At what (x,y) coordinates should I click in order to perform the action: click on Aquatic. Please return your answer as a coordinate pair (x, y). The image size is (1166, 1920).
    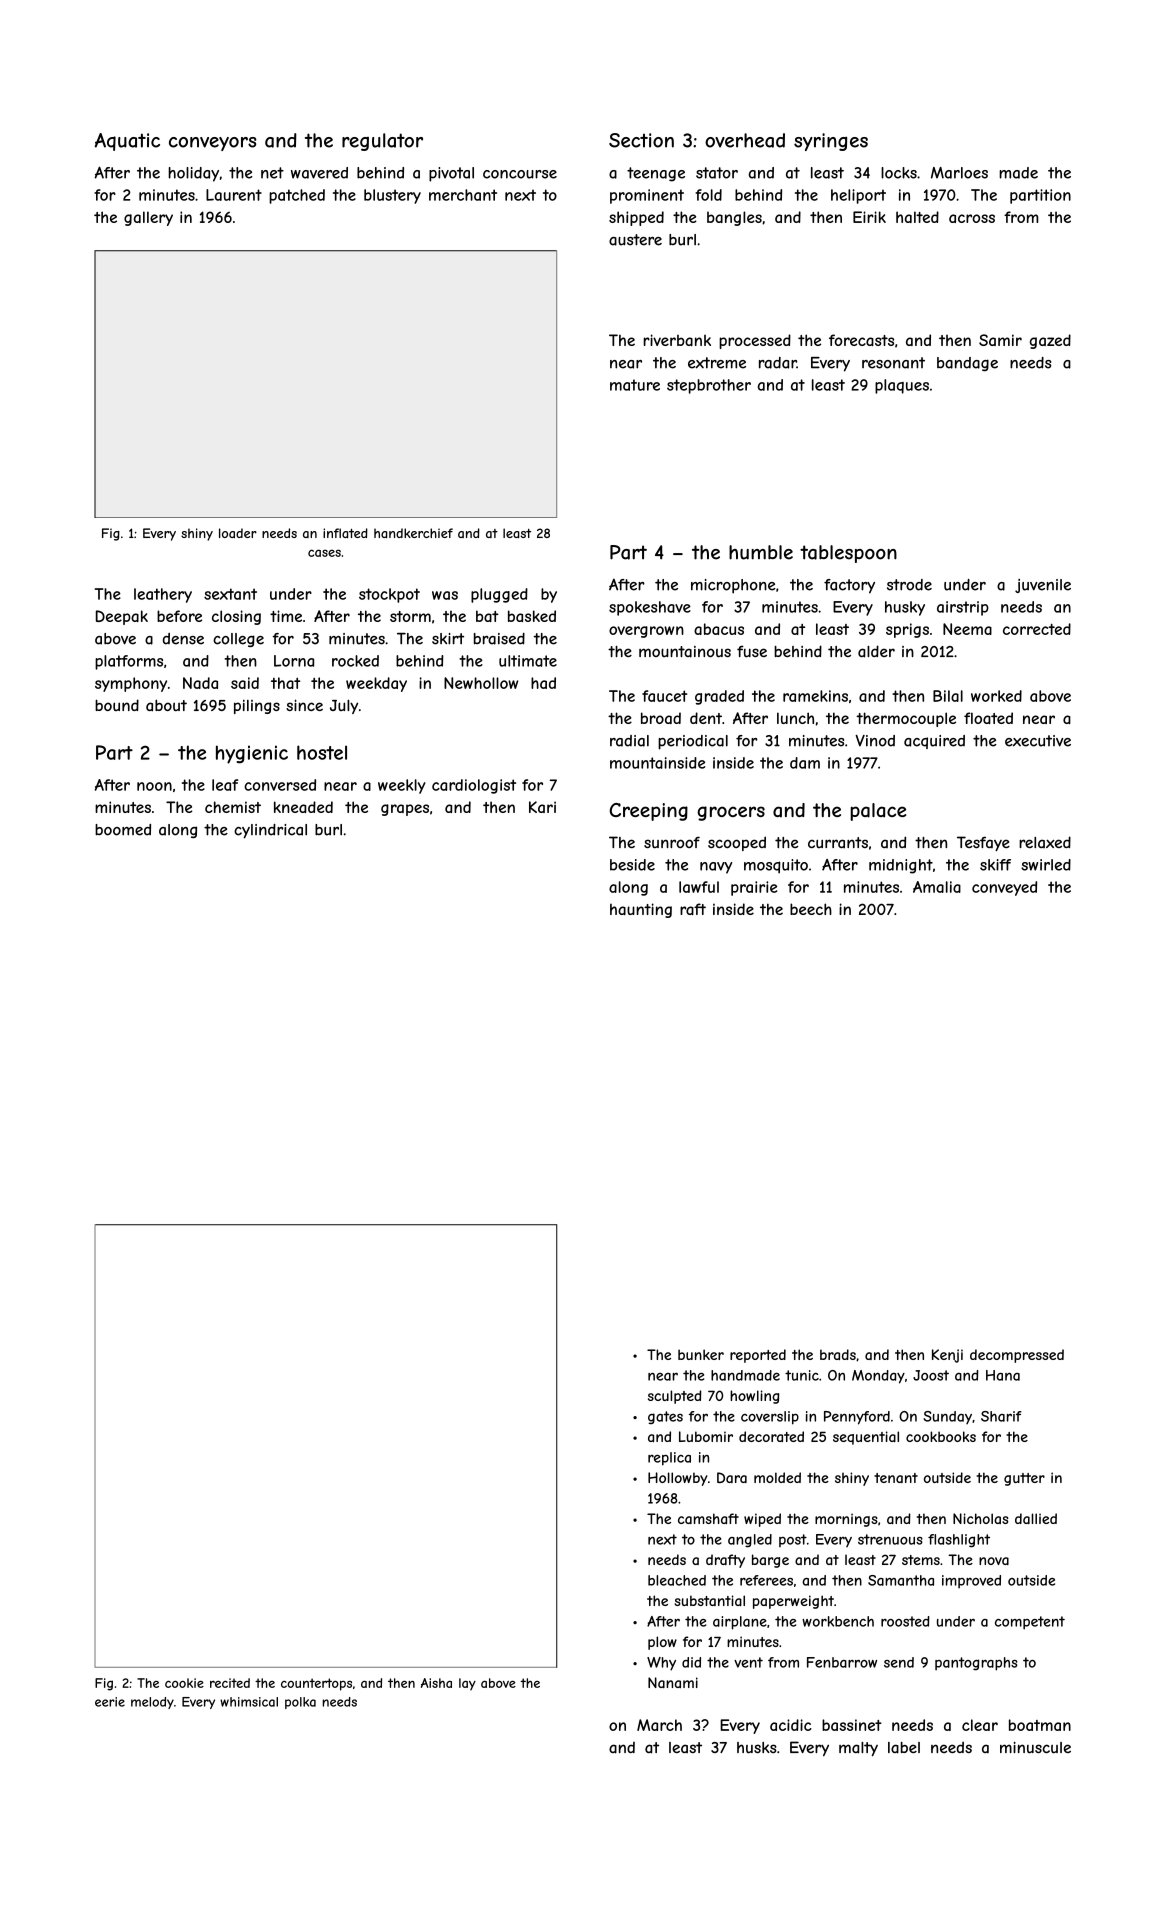
    Looking at the image, I should click on (127, 142).
